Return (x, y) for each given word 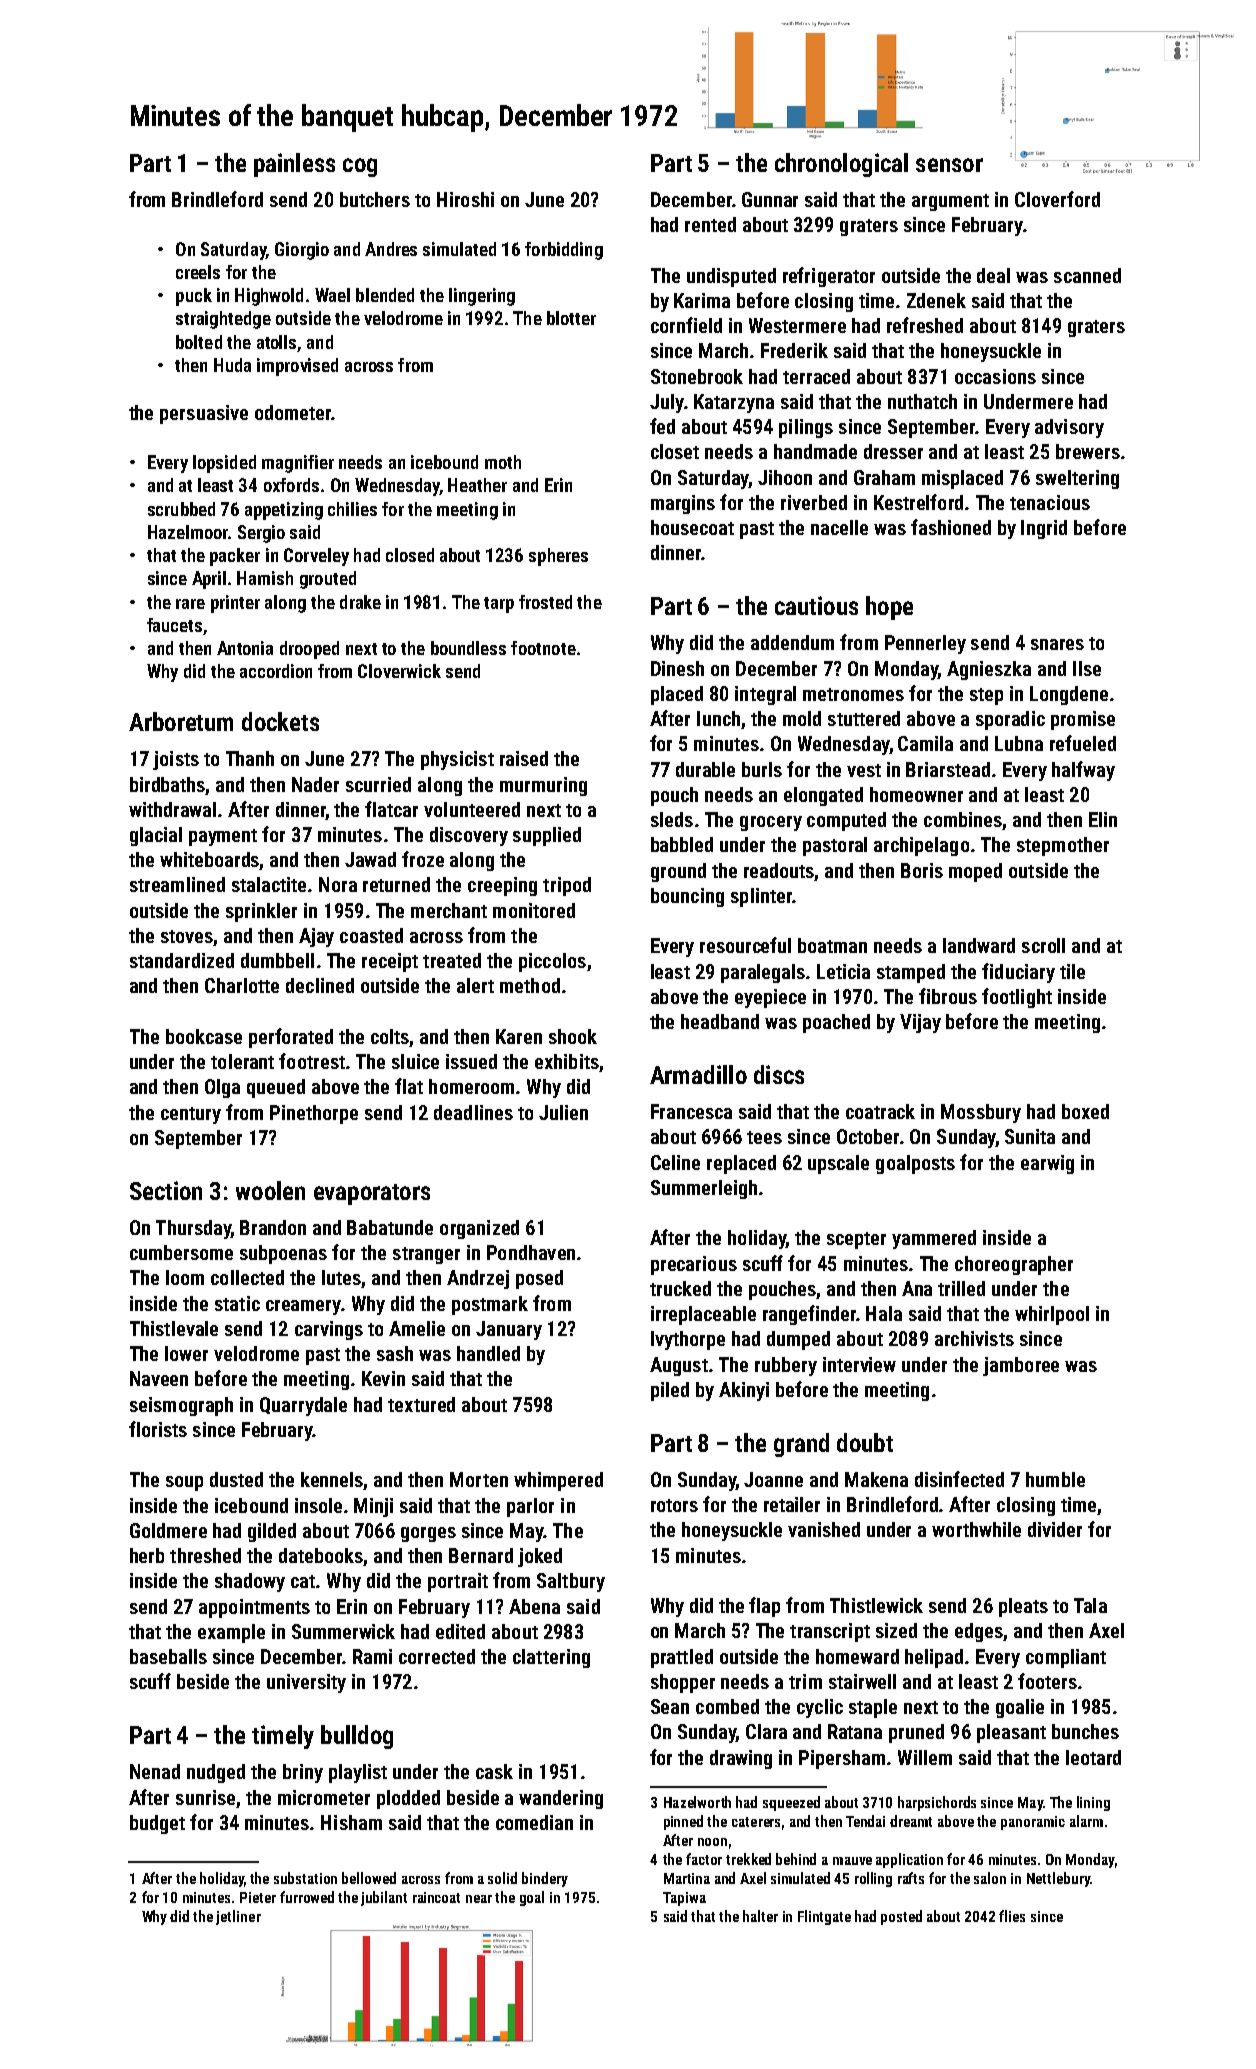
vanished (824, 1529)
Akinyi (744, 1391)
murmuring (543, 786)
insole (318, 1505)
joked (540, 1557)
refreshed (925, 325)
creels (198, 272)
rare (190, 604)
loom (185, 1277)
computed (846, 821)
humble (1055, 1479)
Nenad (155, 1771)
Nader (315, 784)
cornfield (686, 325)
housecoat (692, 527)
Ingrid (1044, 529)
